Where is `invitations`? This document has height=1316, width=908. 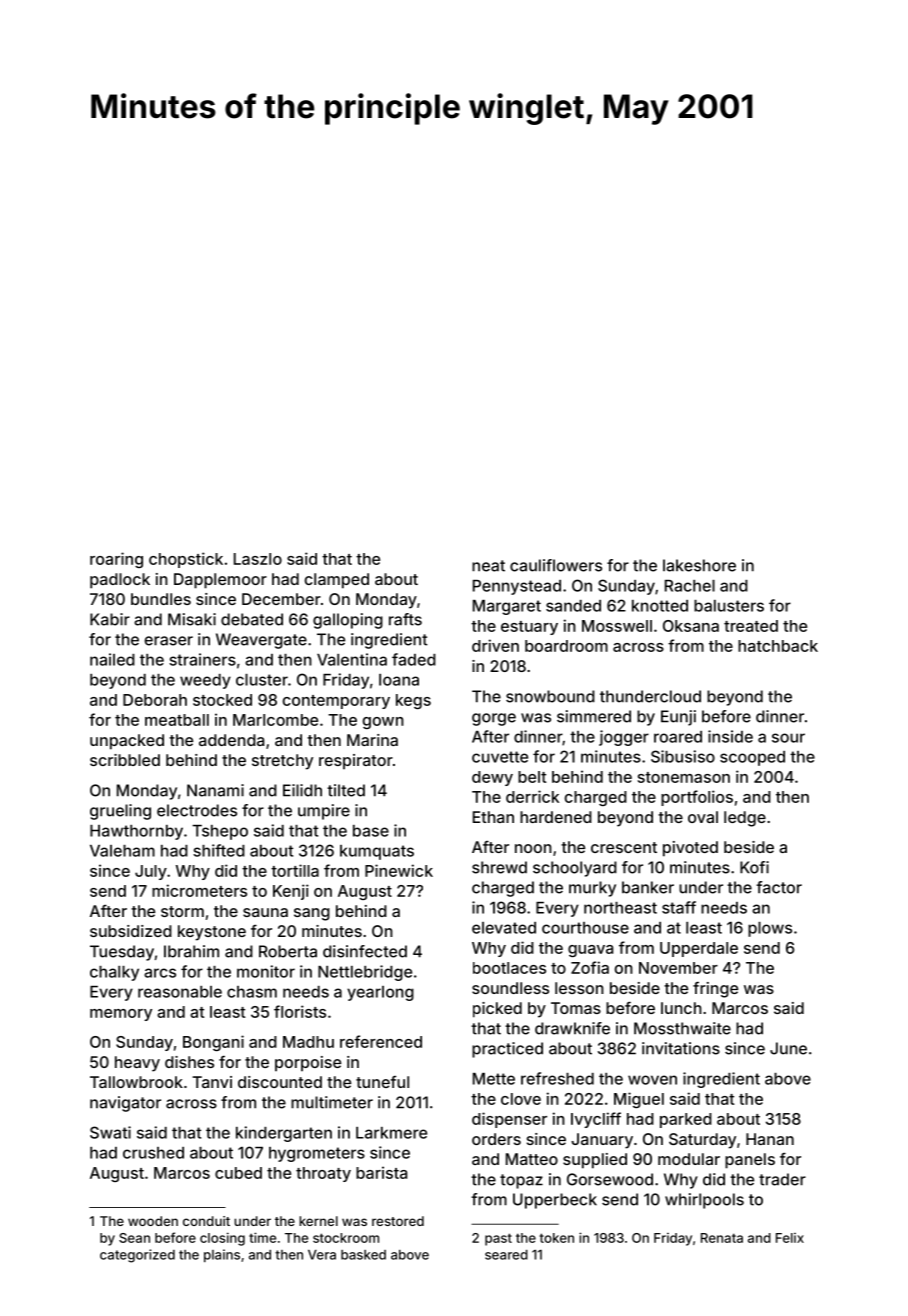
invitations is located at coordinates (681, 1048).
